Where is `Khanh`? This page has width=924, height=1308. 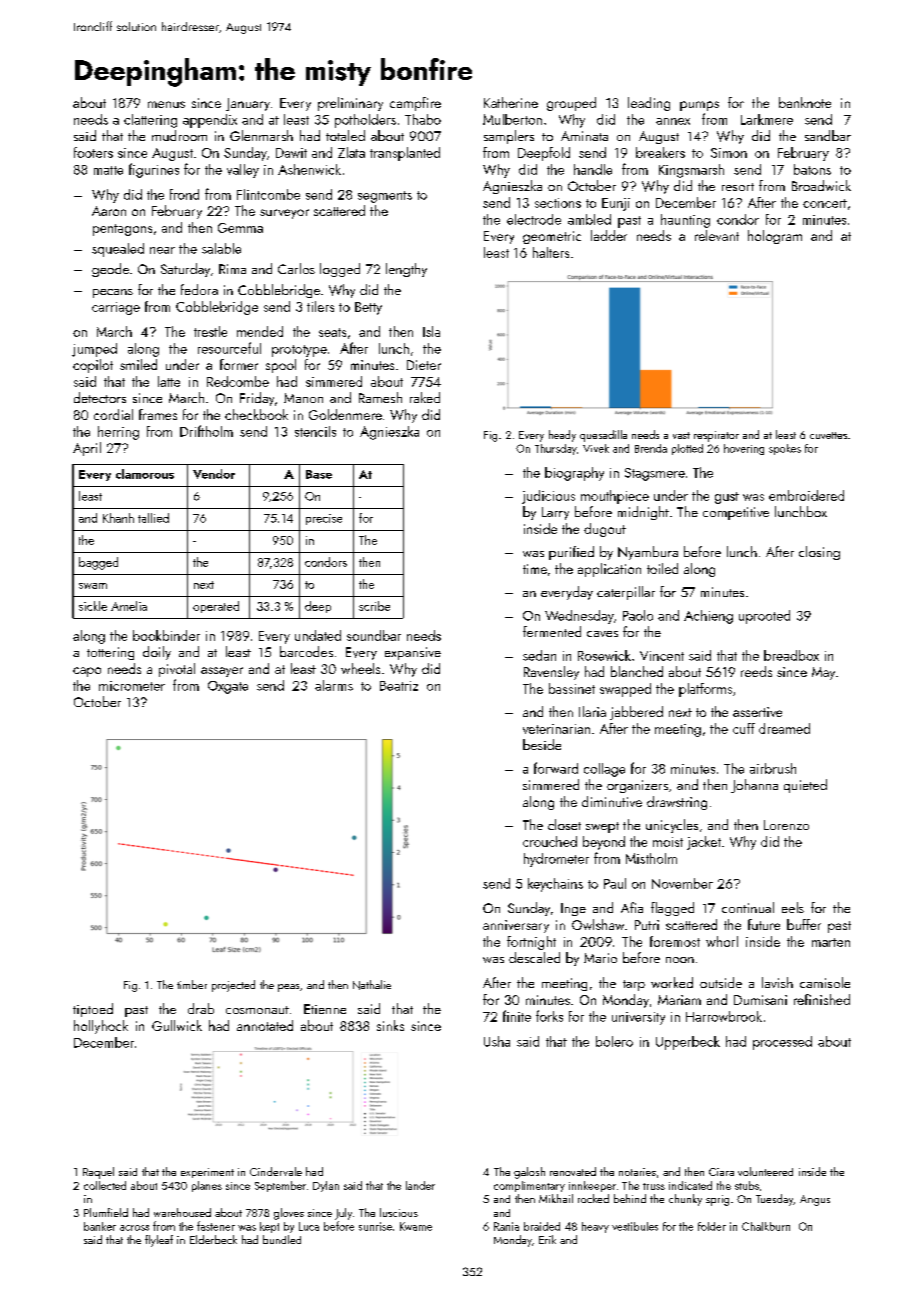
Khanh is located at coordinates (118, 518).
